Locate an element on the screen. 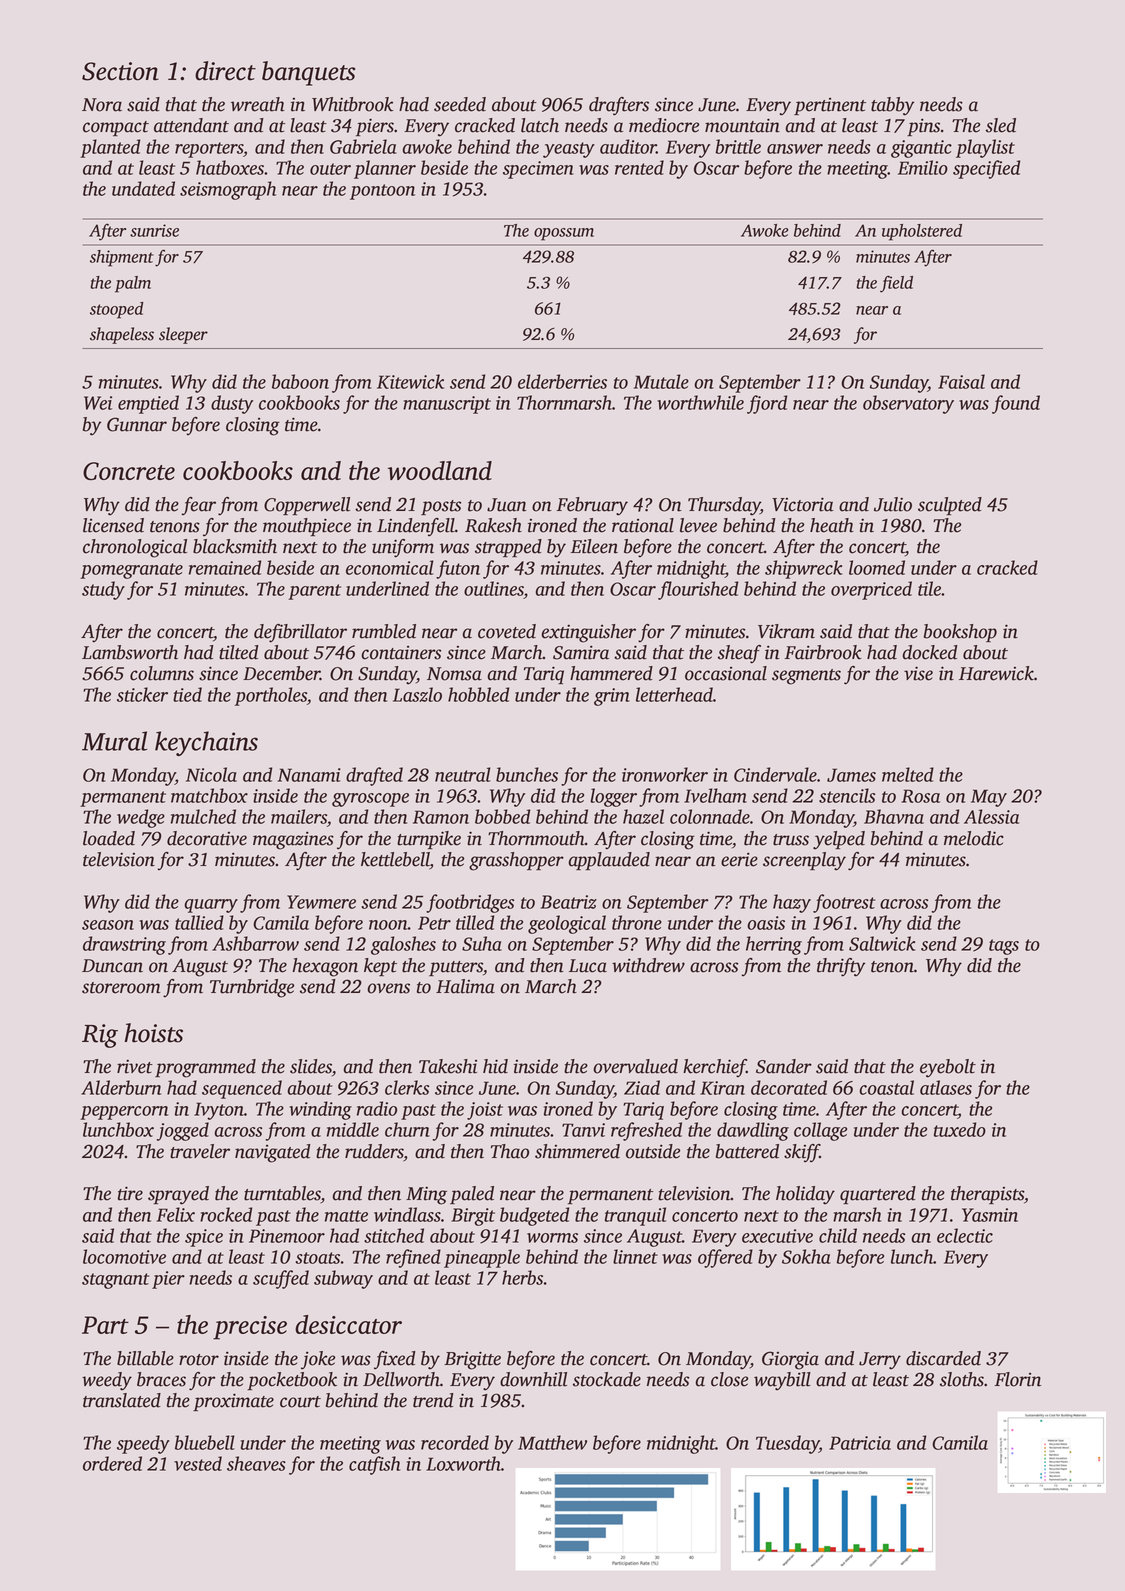 This screenshot has width=1125, height=1591. overvalued is located at coordinates (635, 1066).
